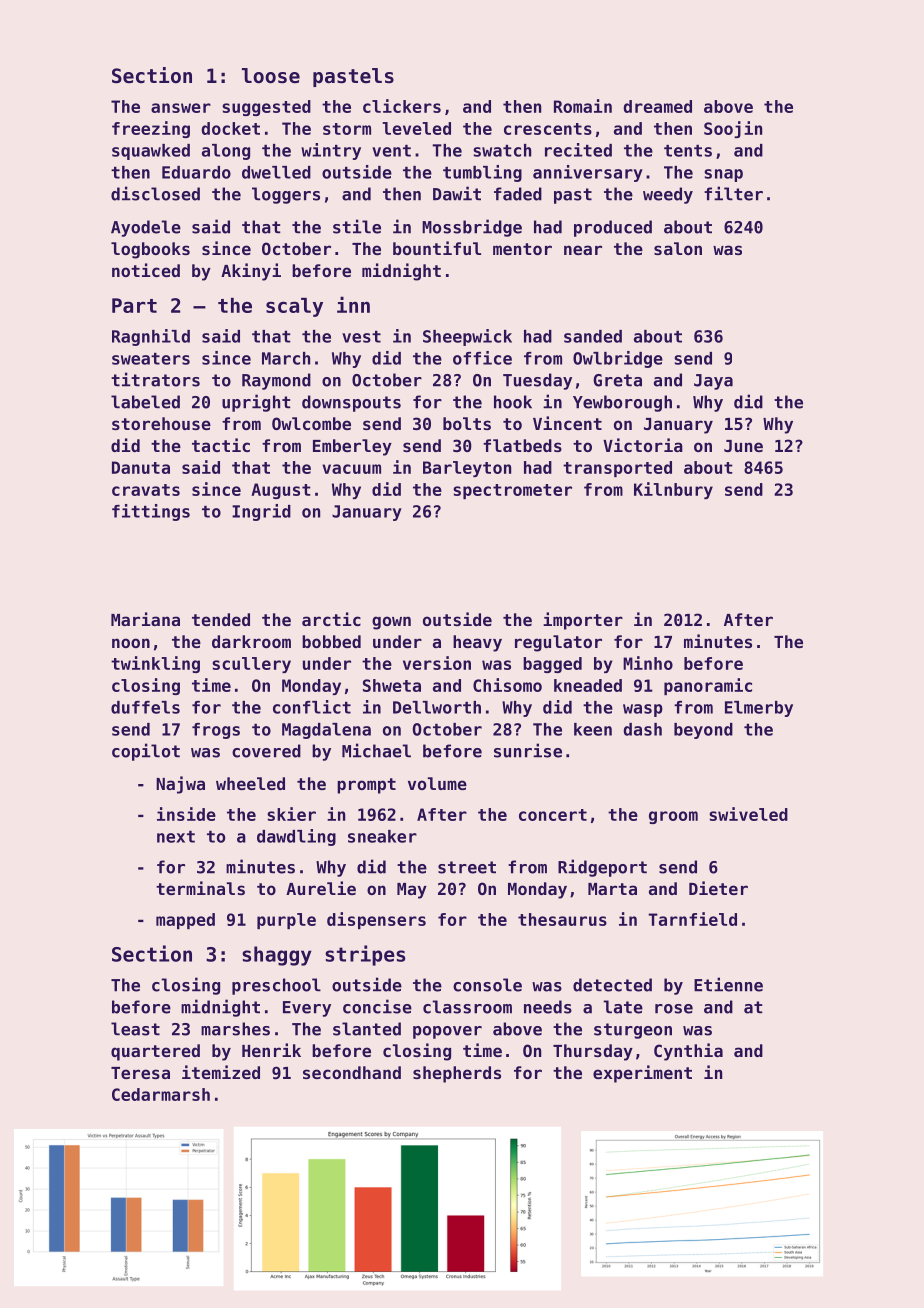  What do you see at coordinates (151, 512) in the screenshot?
I see `fittings` at bounding box center [151, 512].
